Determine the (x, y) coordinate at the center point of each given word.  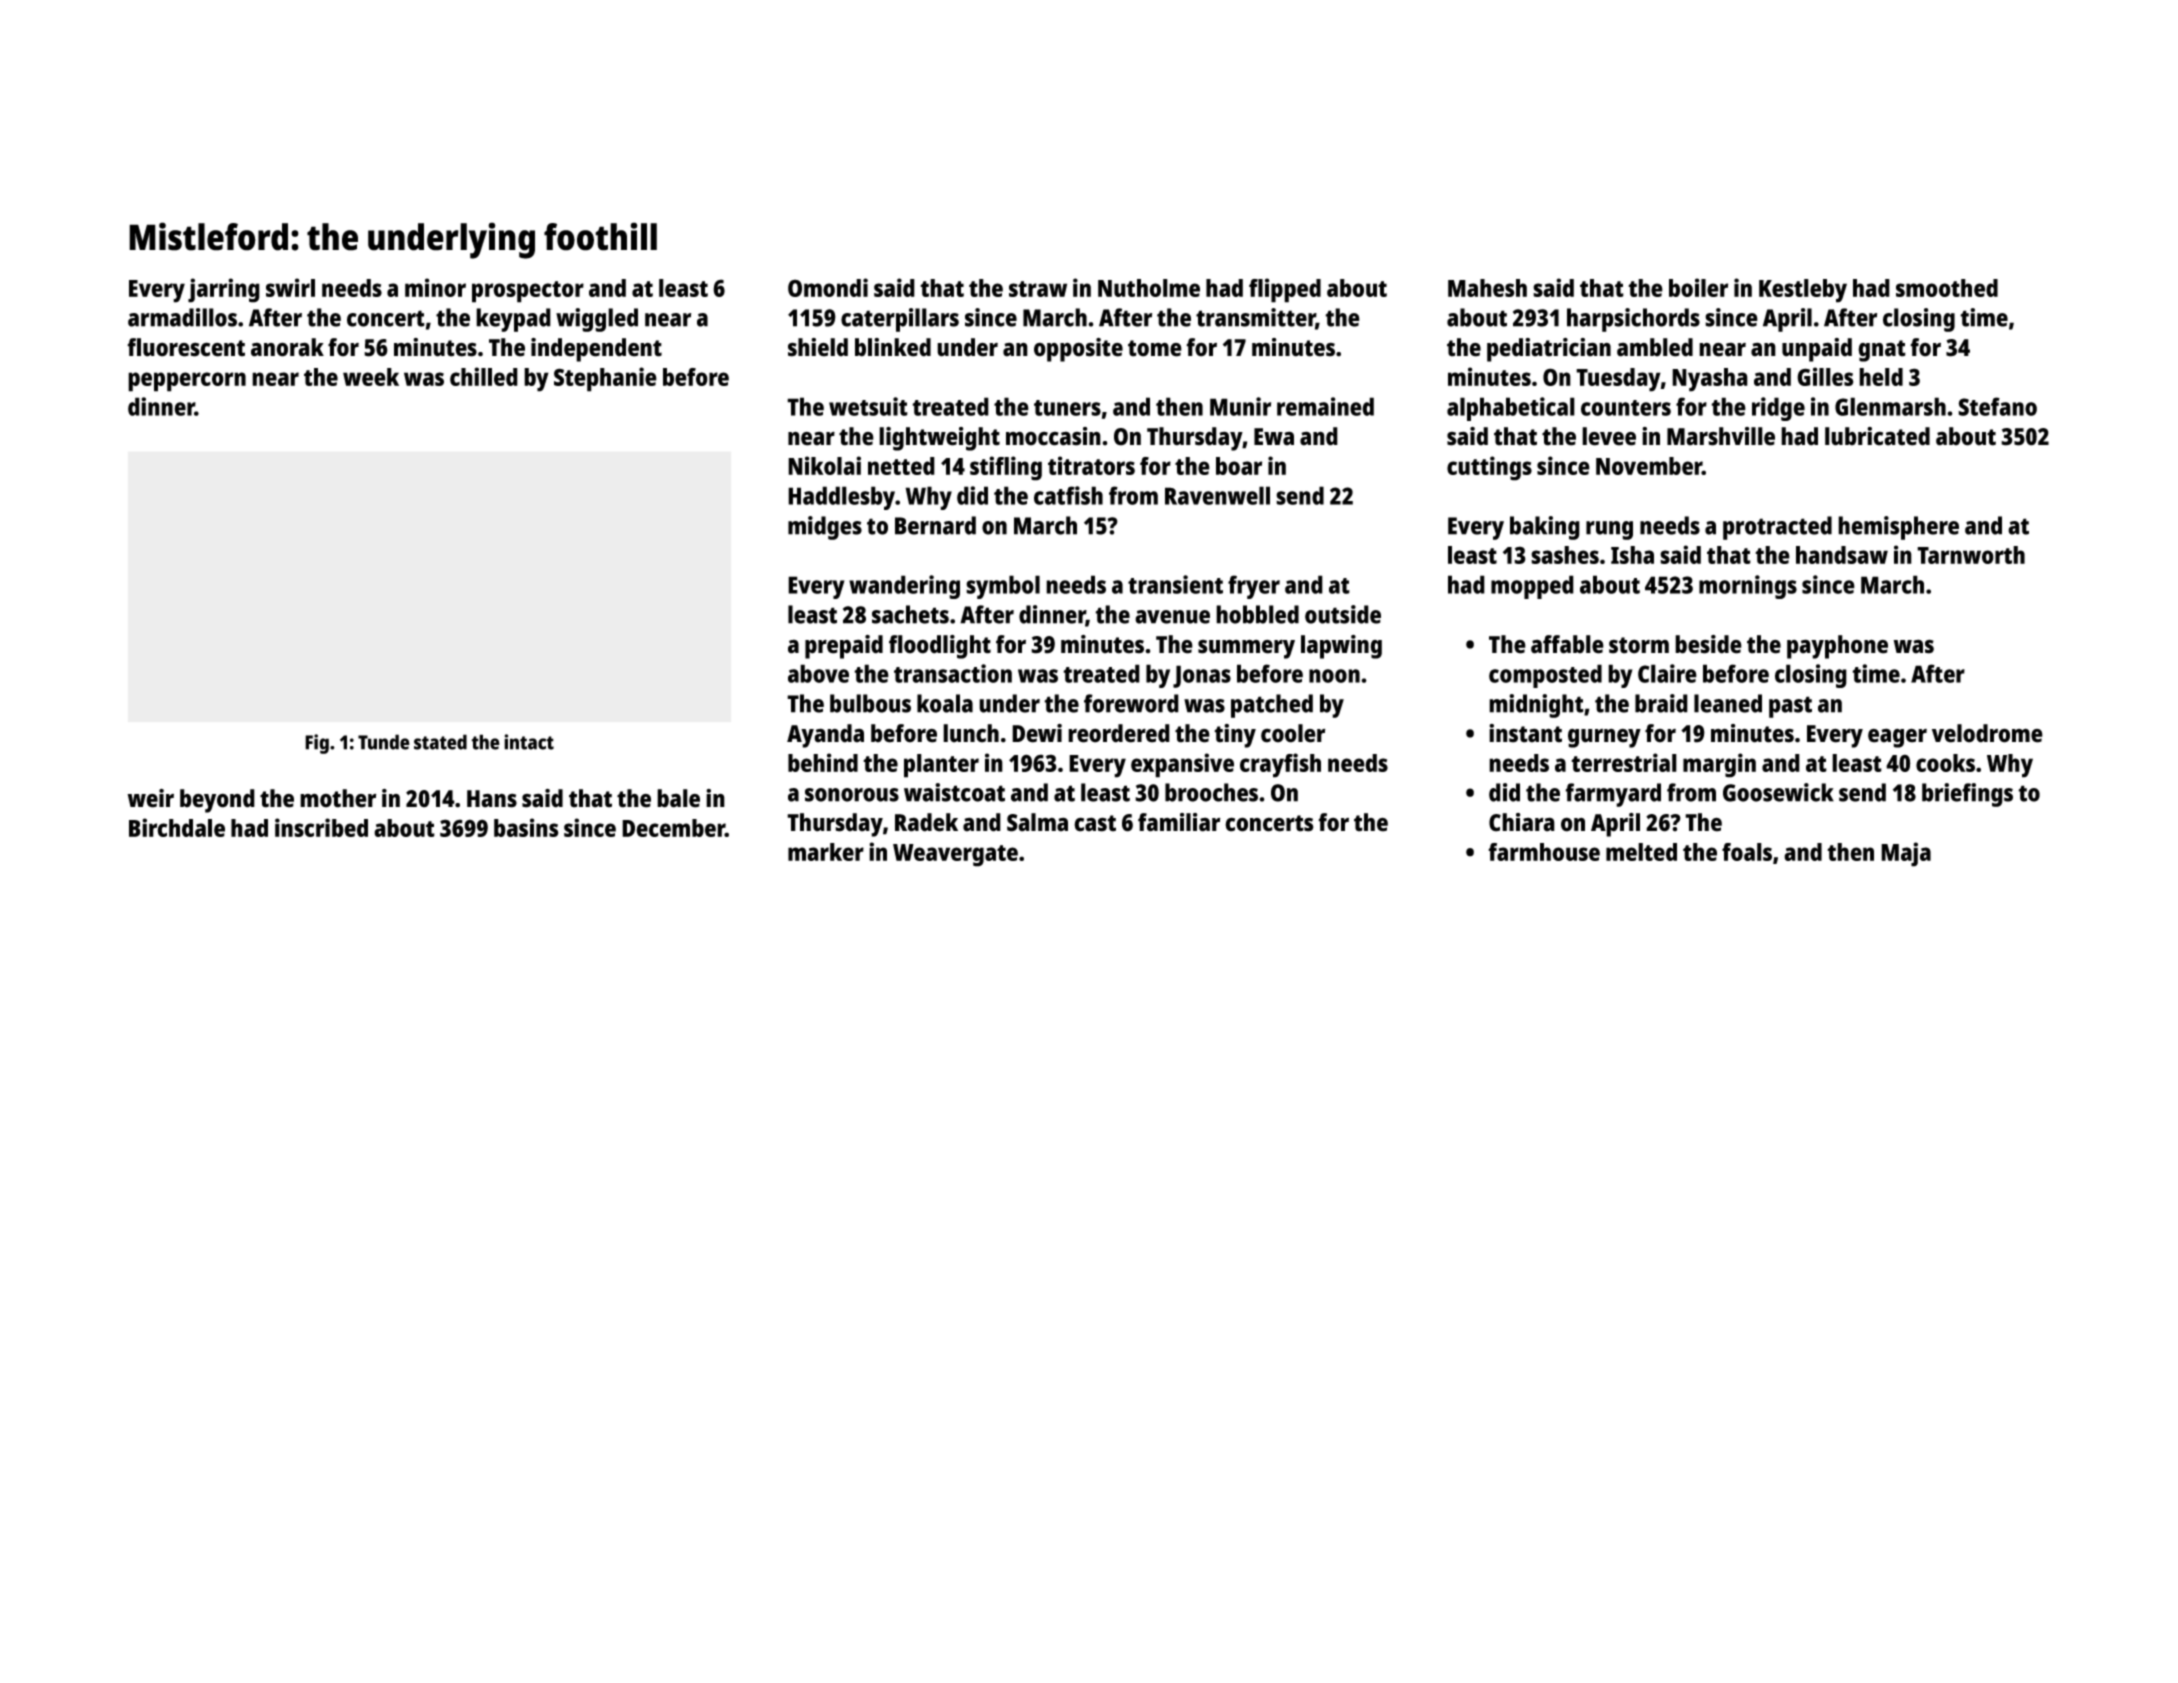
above (818, 673)
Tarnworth (1971, 555)
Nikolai (824, 465)
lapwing (1341, 647)
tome (1155, 348)
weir (150, 798)
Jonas (1202, 676)
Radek (926, 822)
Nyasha (1710, 380)
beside (1708, 644)
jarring (224, 290)
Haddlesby (841, 498)
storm (1639, 645)
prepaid (844, 647)
